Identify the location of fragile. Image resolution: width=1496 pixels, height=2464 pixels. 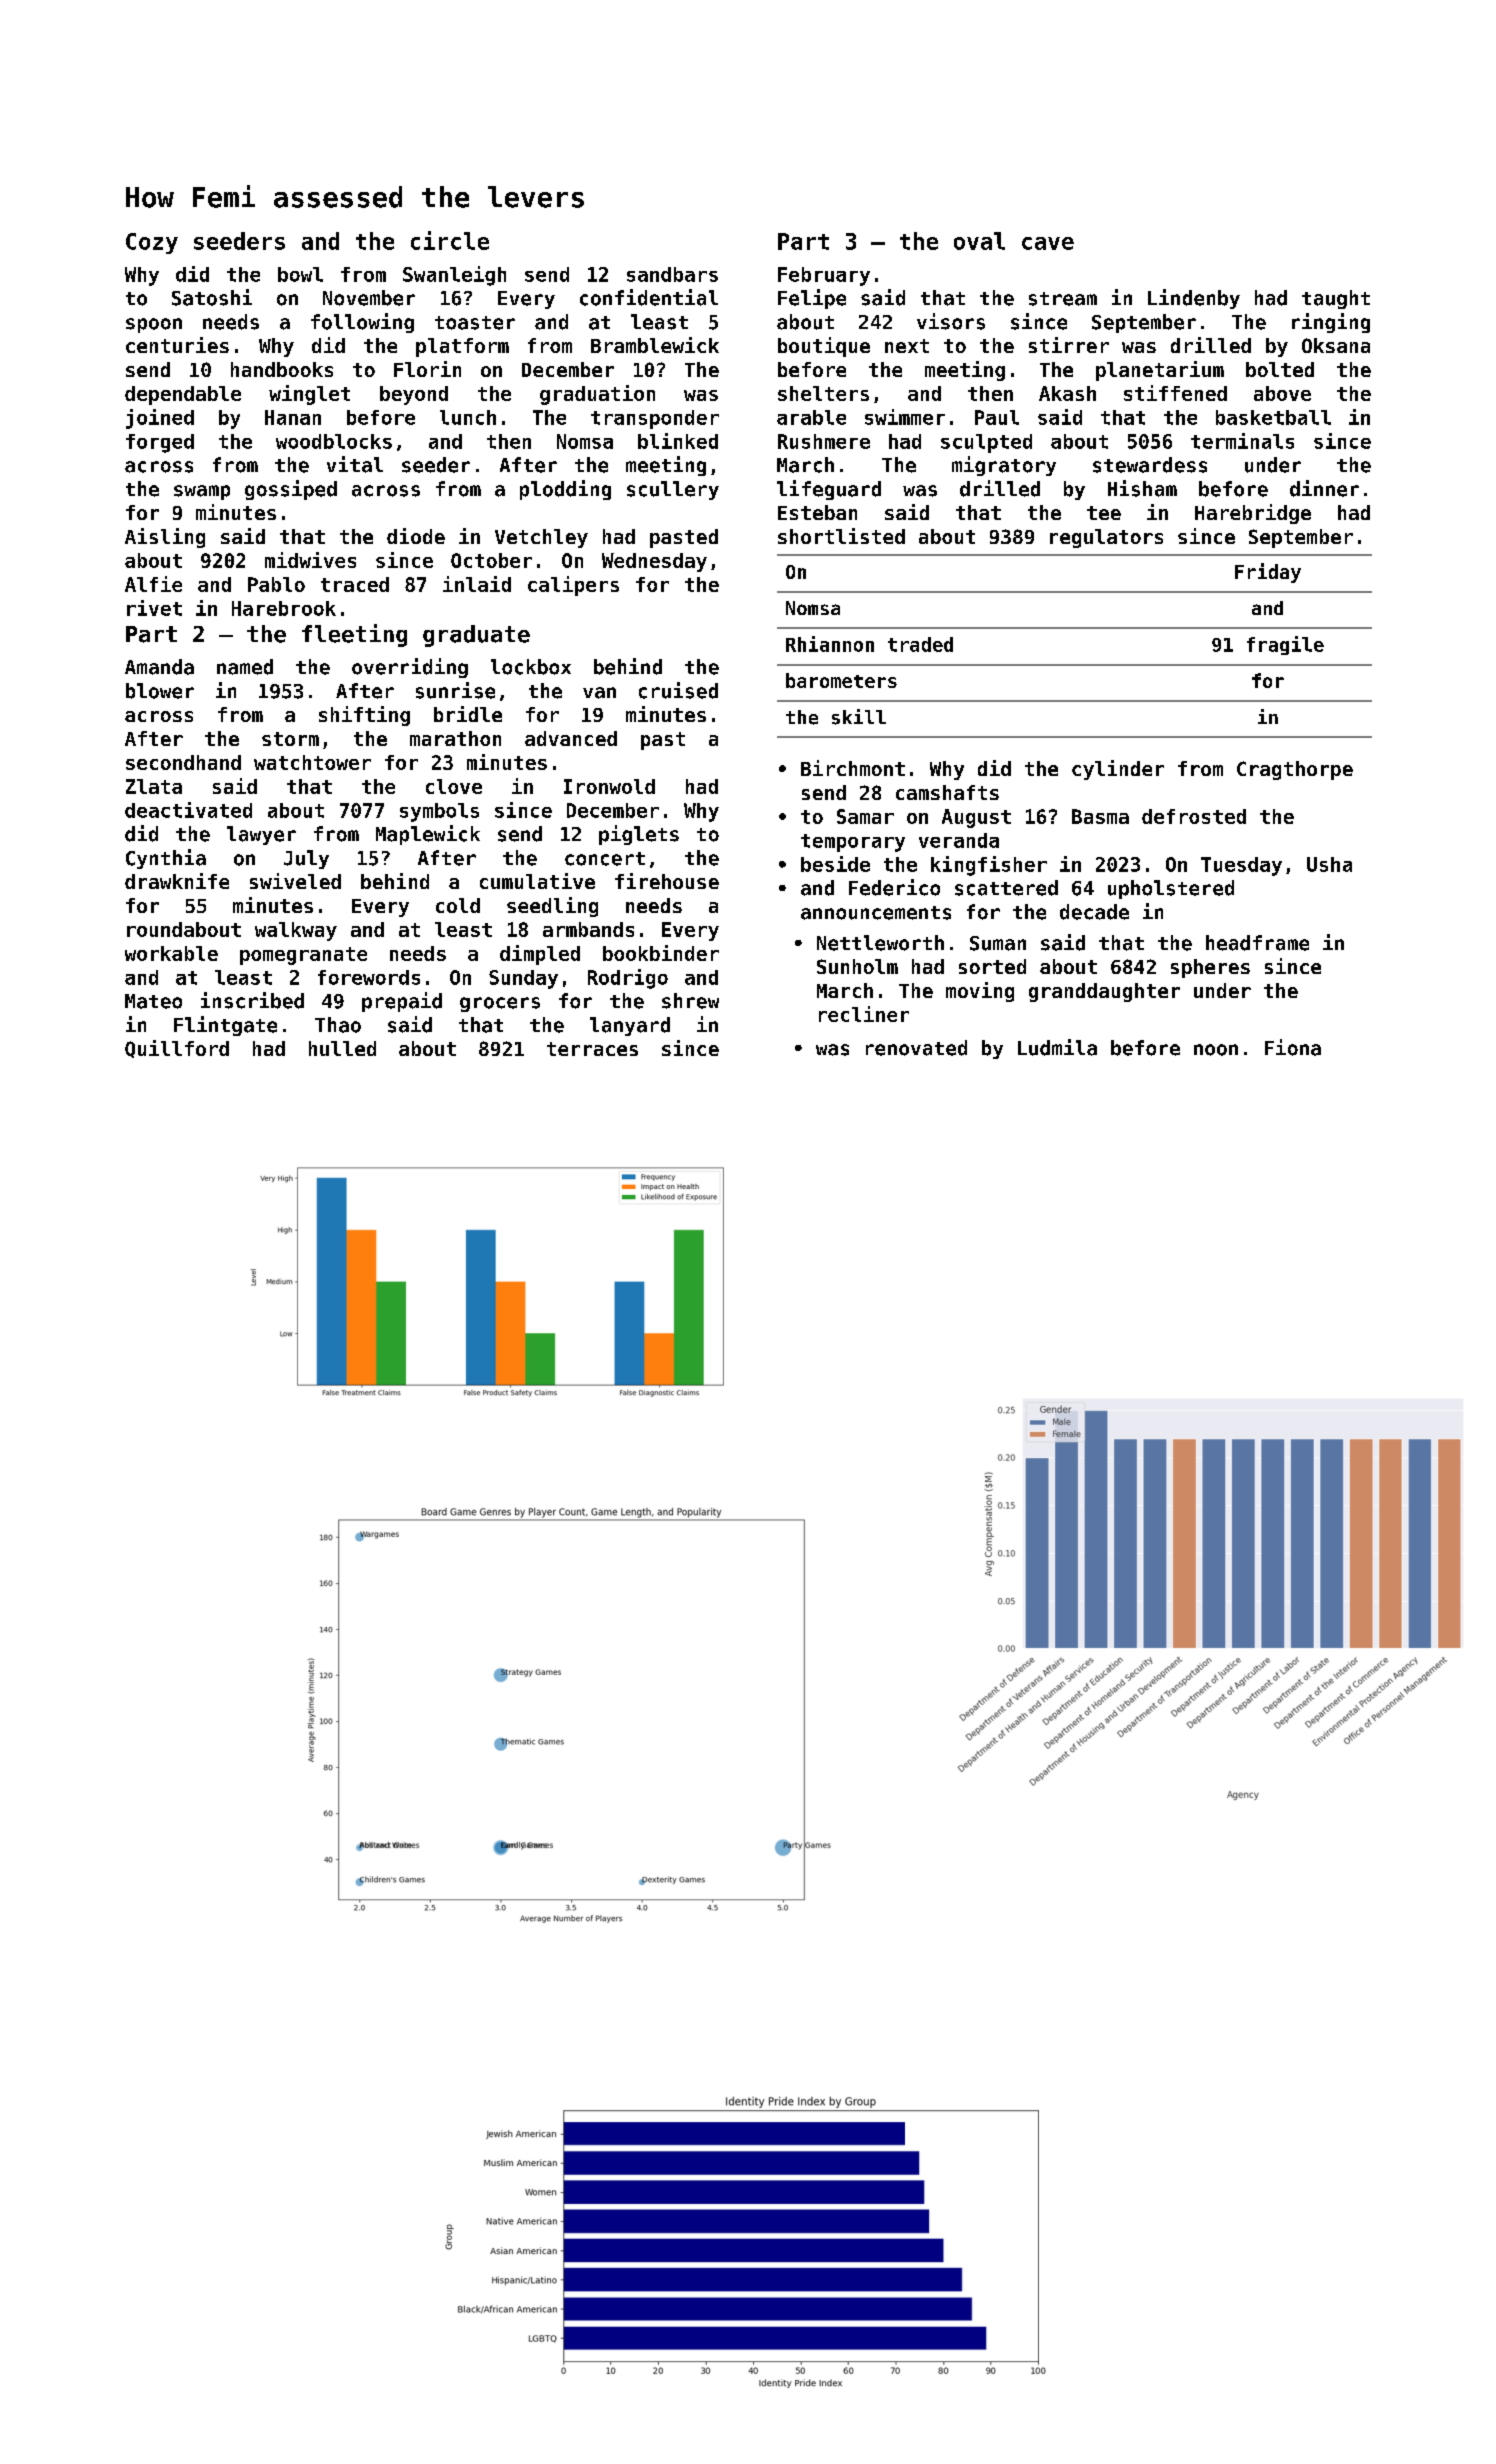
(1285, 645).
